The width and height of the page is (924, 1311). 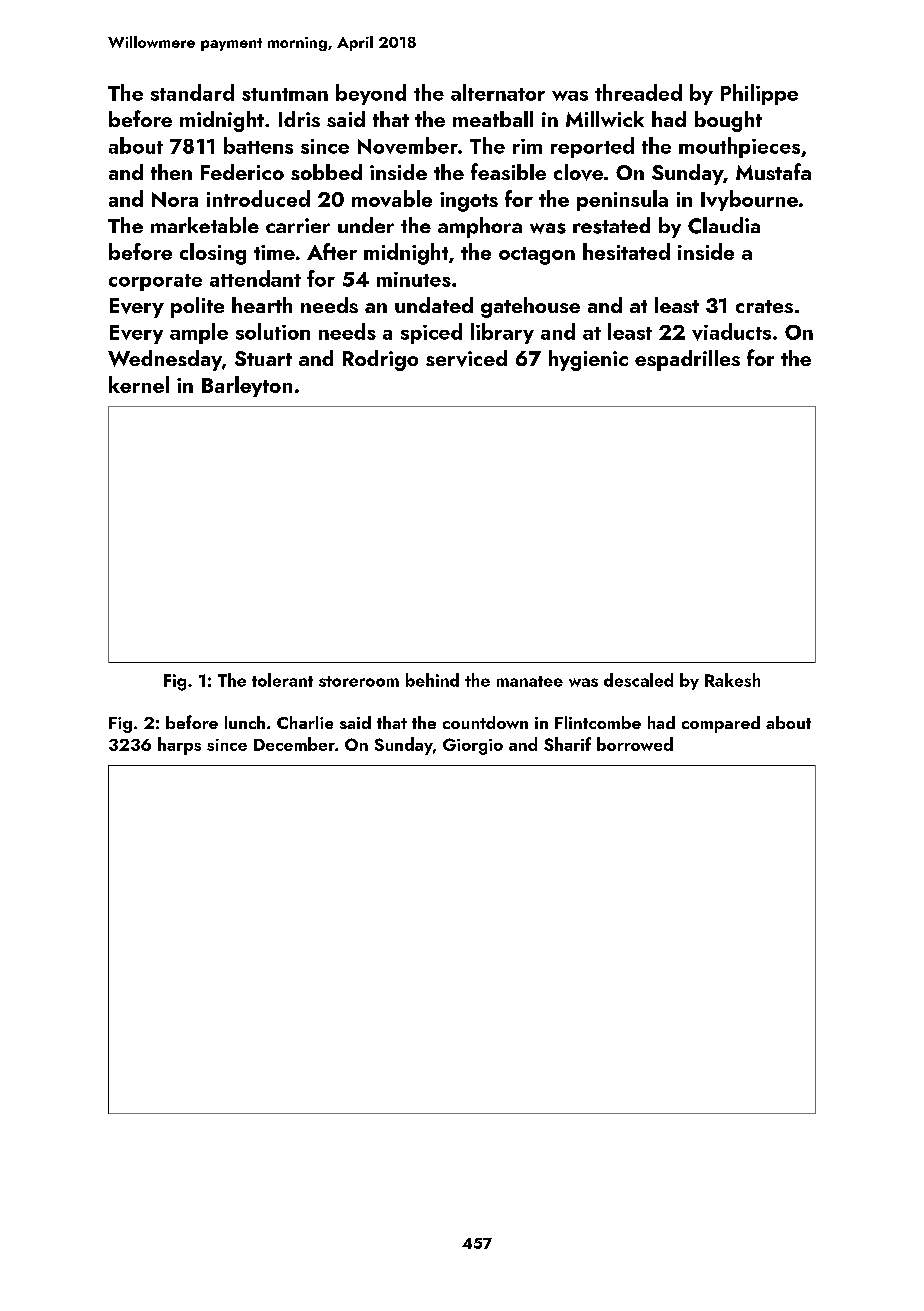 What do you see at coordinates (282, 680) in the page?
I see `tolerant` at bounding box center [282, 680].
